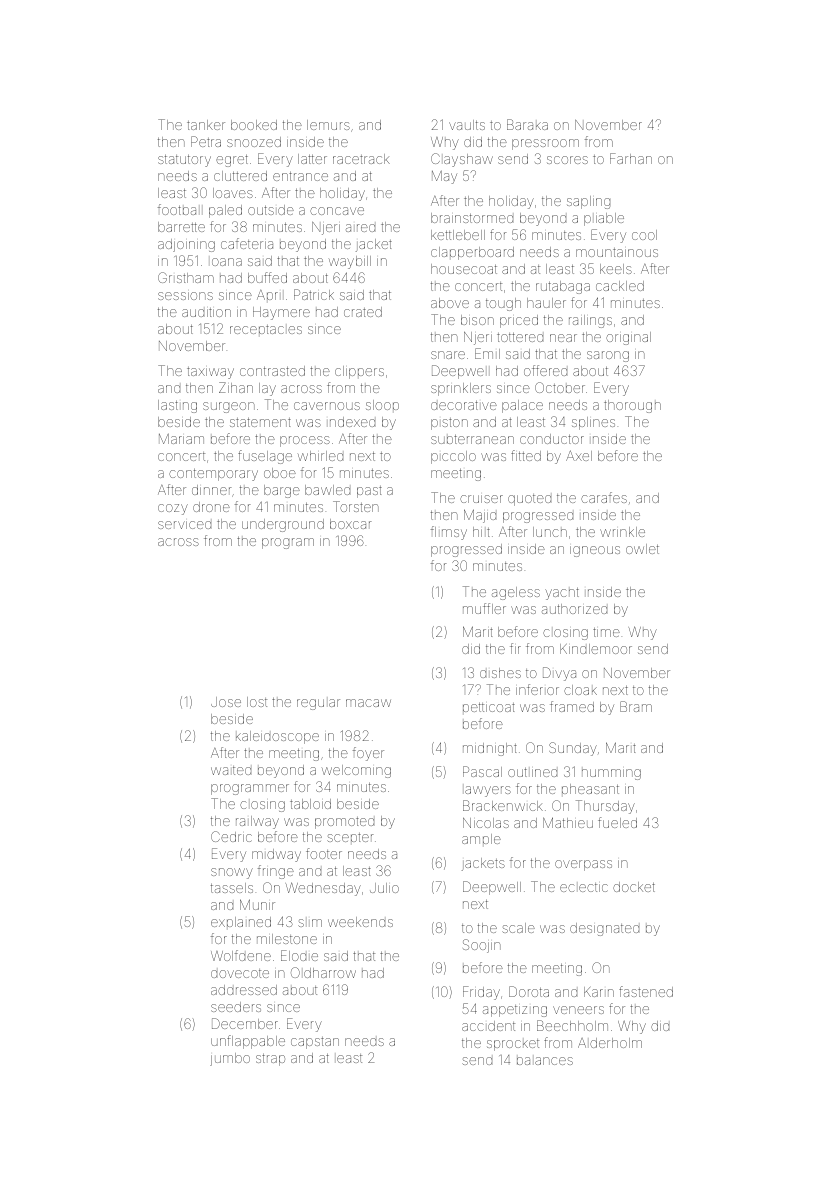 The width and height of the document is (832, 1181). Describe the element at coordinates (484, 608) in the document. I see `muffler` at that location.
